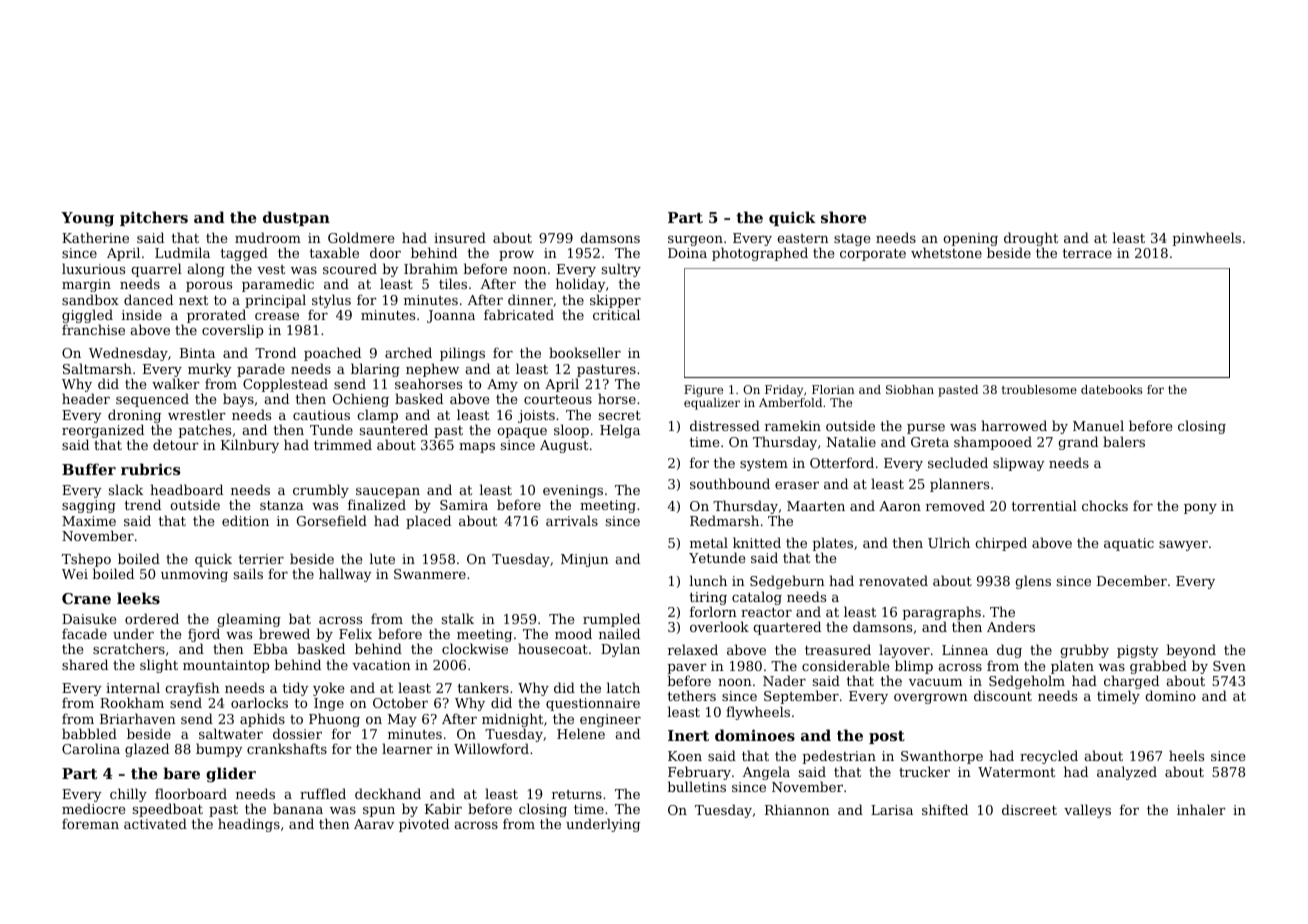 Image resolution: width=1308 pixels, height=924 pixels. Describe the element at coordinates (1039, 389) in the screenshot. I see `troublesome` at that location.
